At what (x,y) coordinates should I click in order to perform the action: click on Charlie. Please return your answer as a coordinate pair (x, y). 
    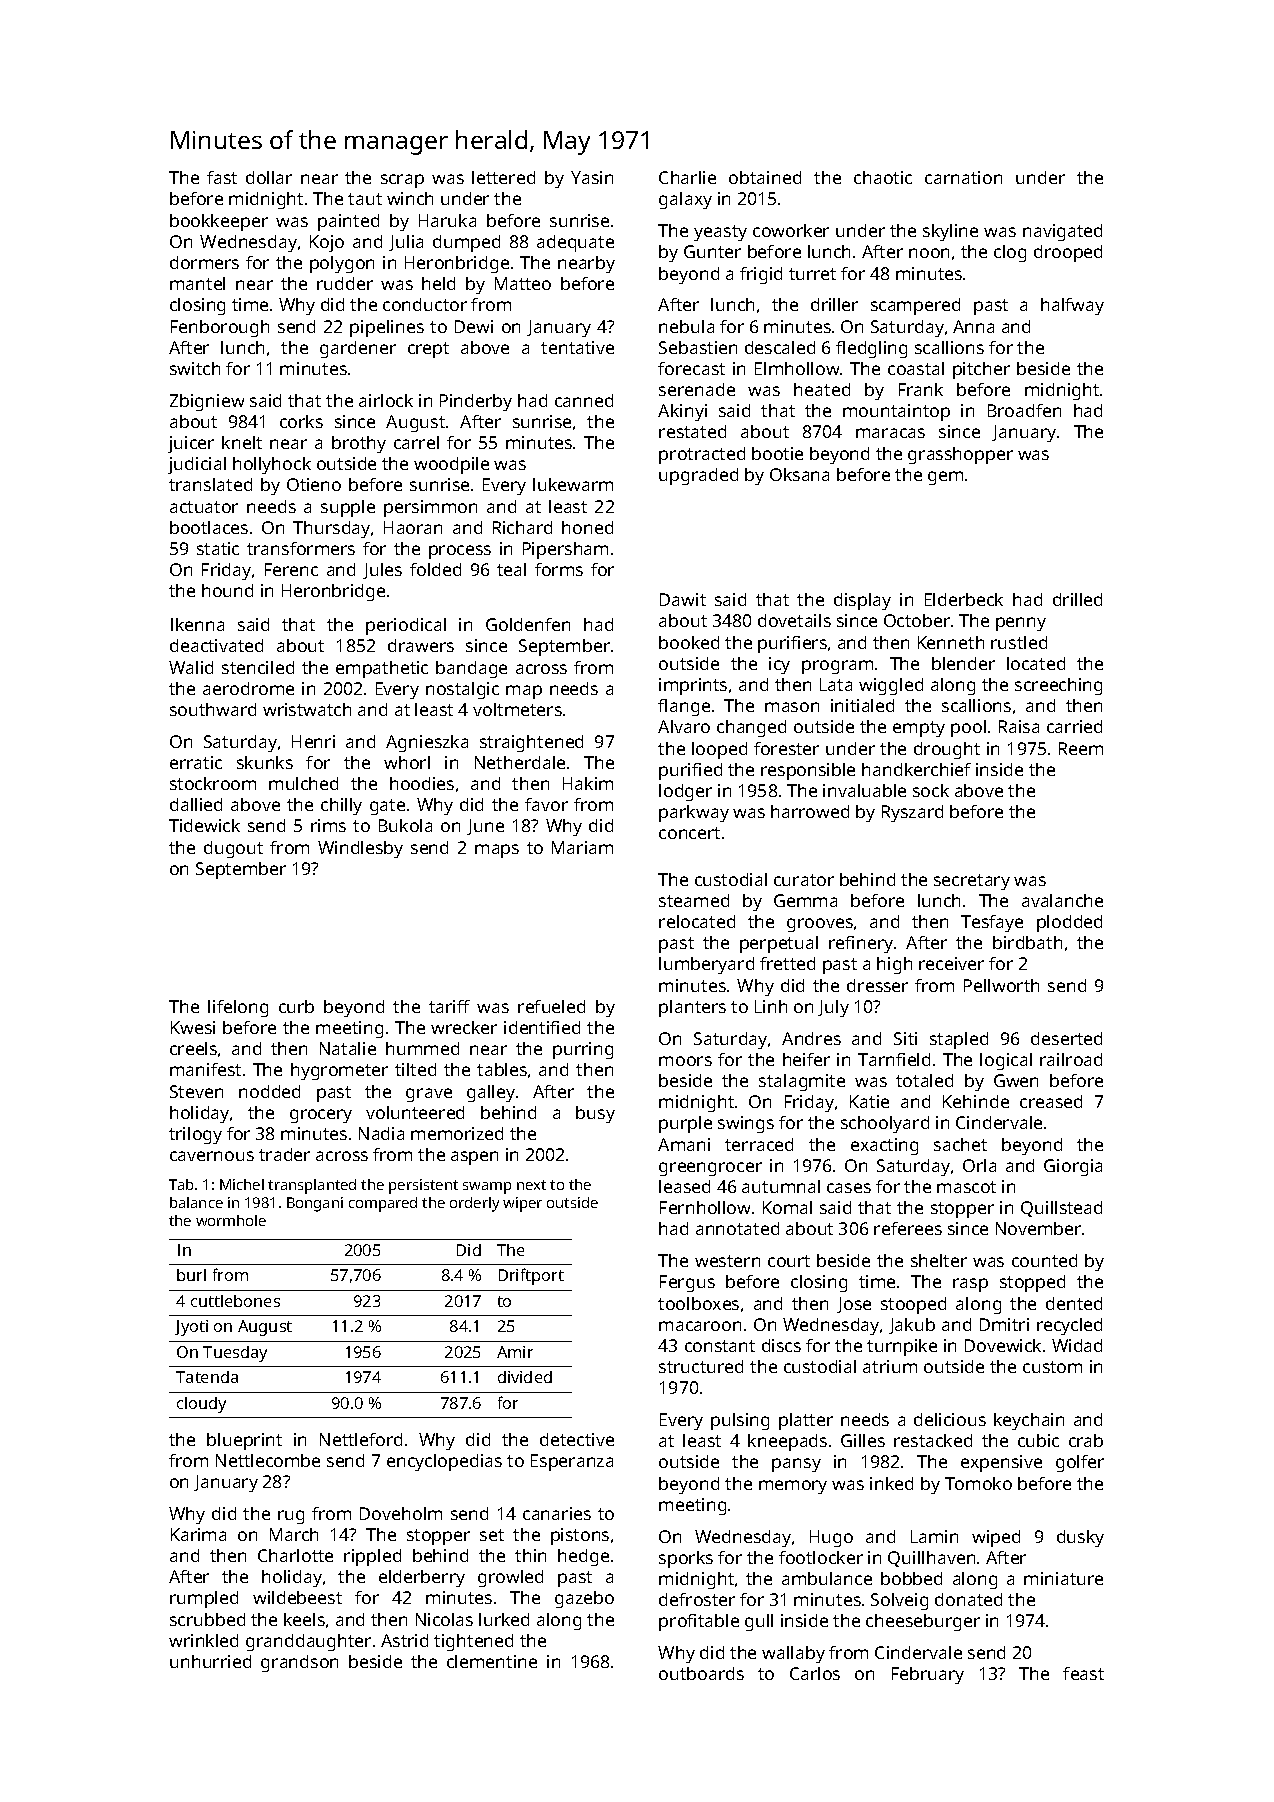
    Looking at the image, I should click on (687, 177).
